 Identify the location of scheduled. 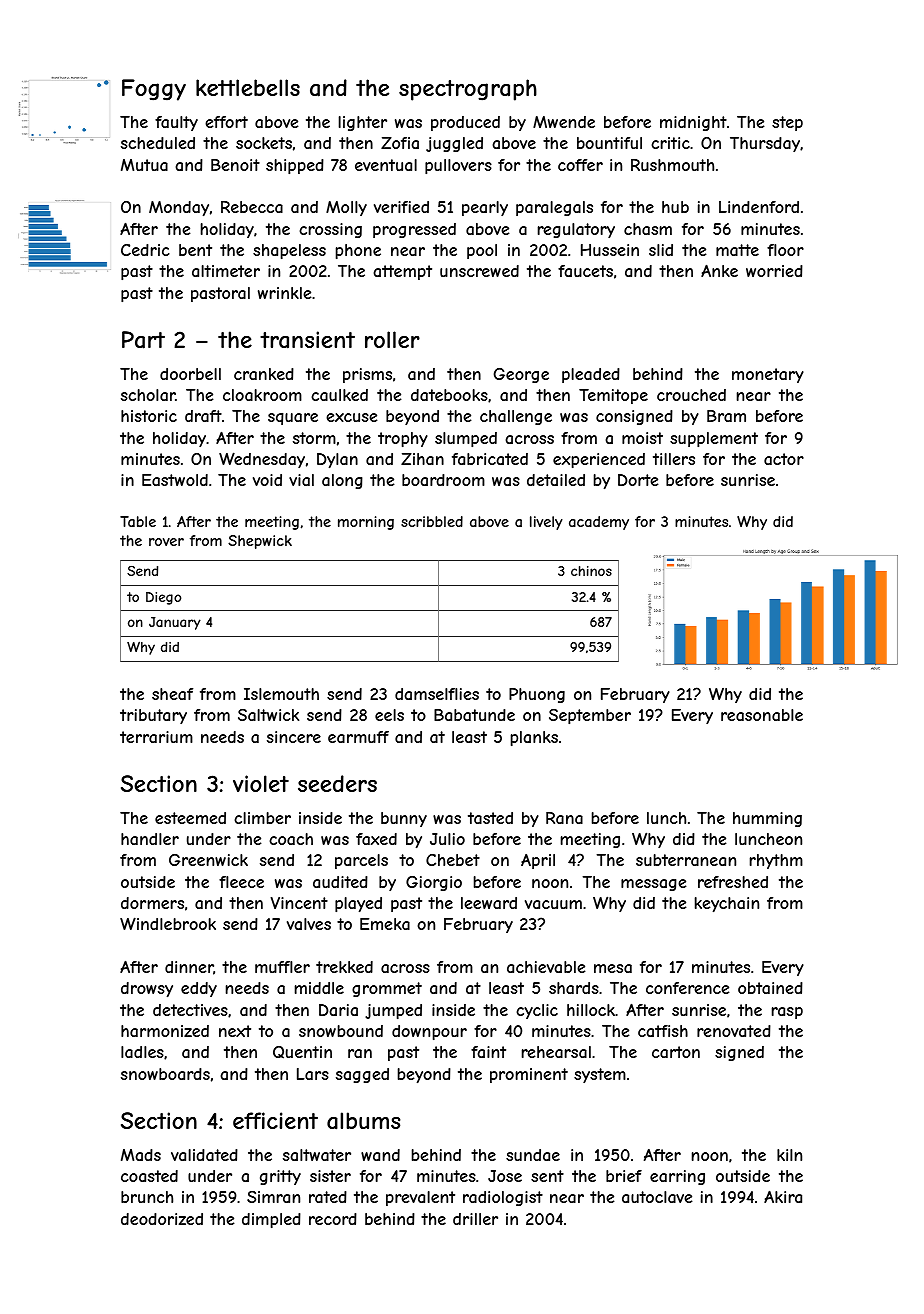
(158, 143).
